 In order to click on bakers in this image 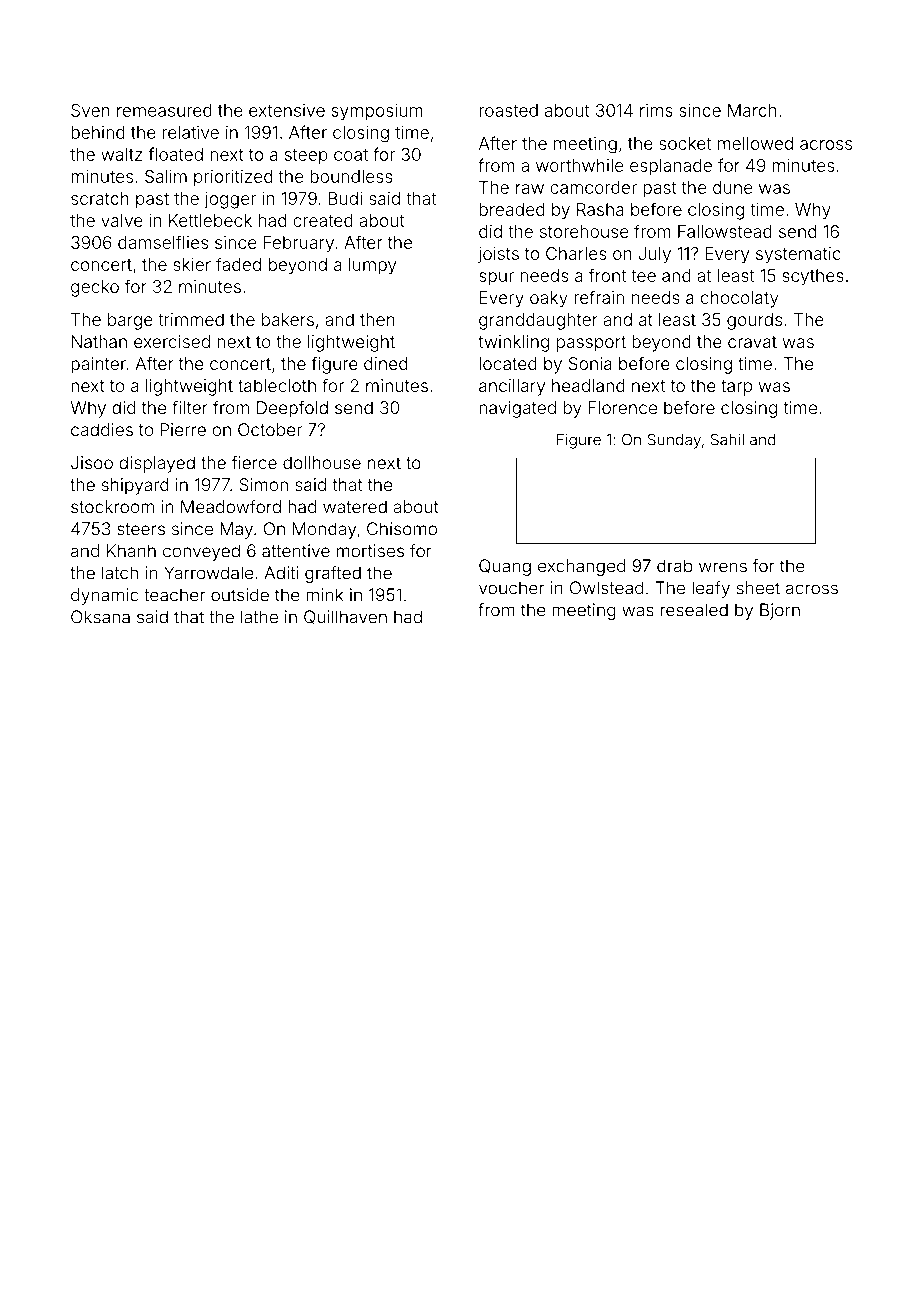, I will do `click(288, 319)`.
